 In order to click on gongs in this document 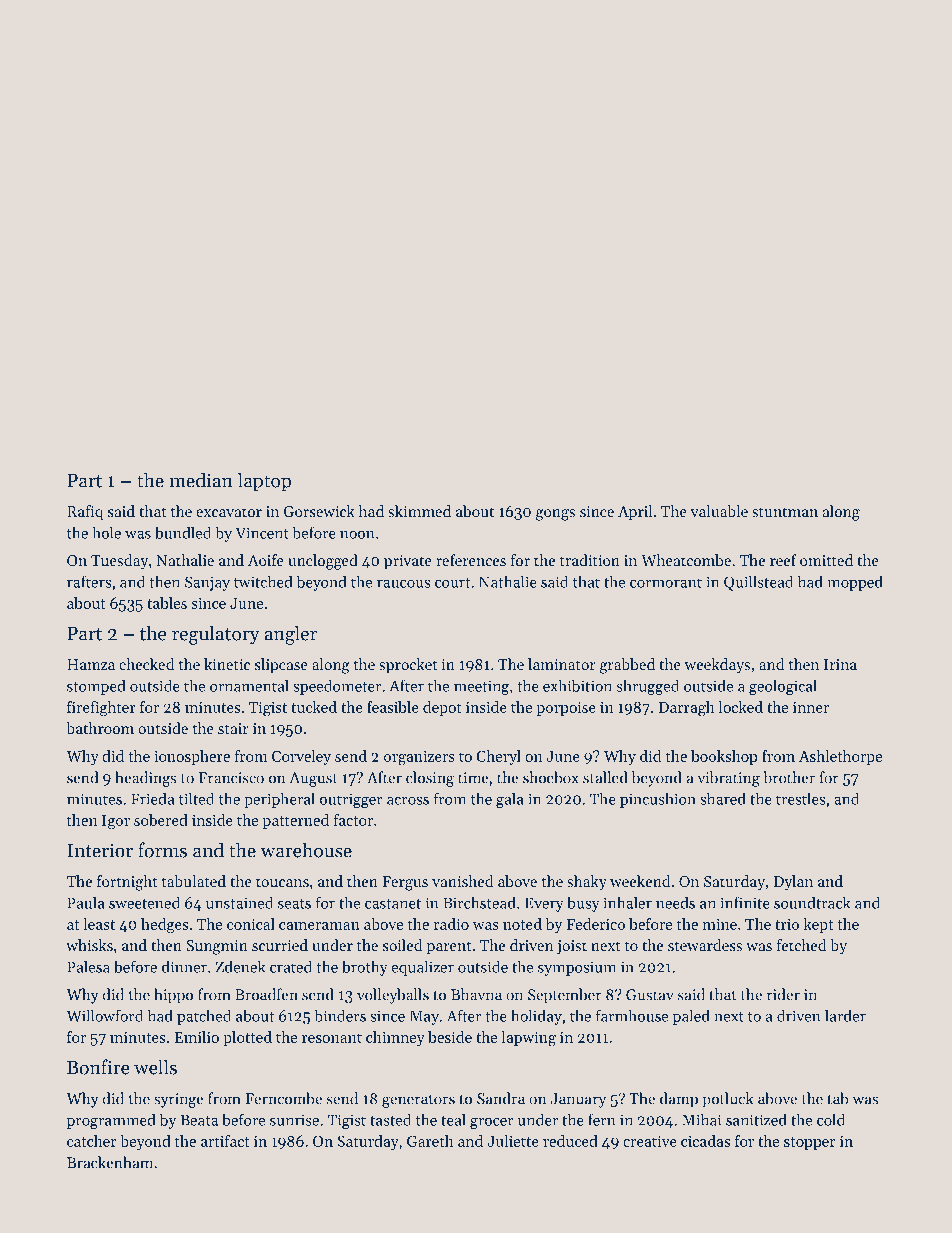, I will do `click(555, 515)`.
